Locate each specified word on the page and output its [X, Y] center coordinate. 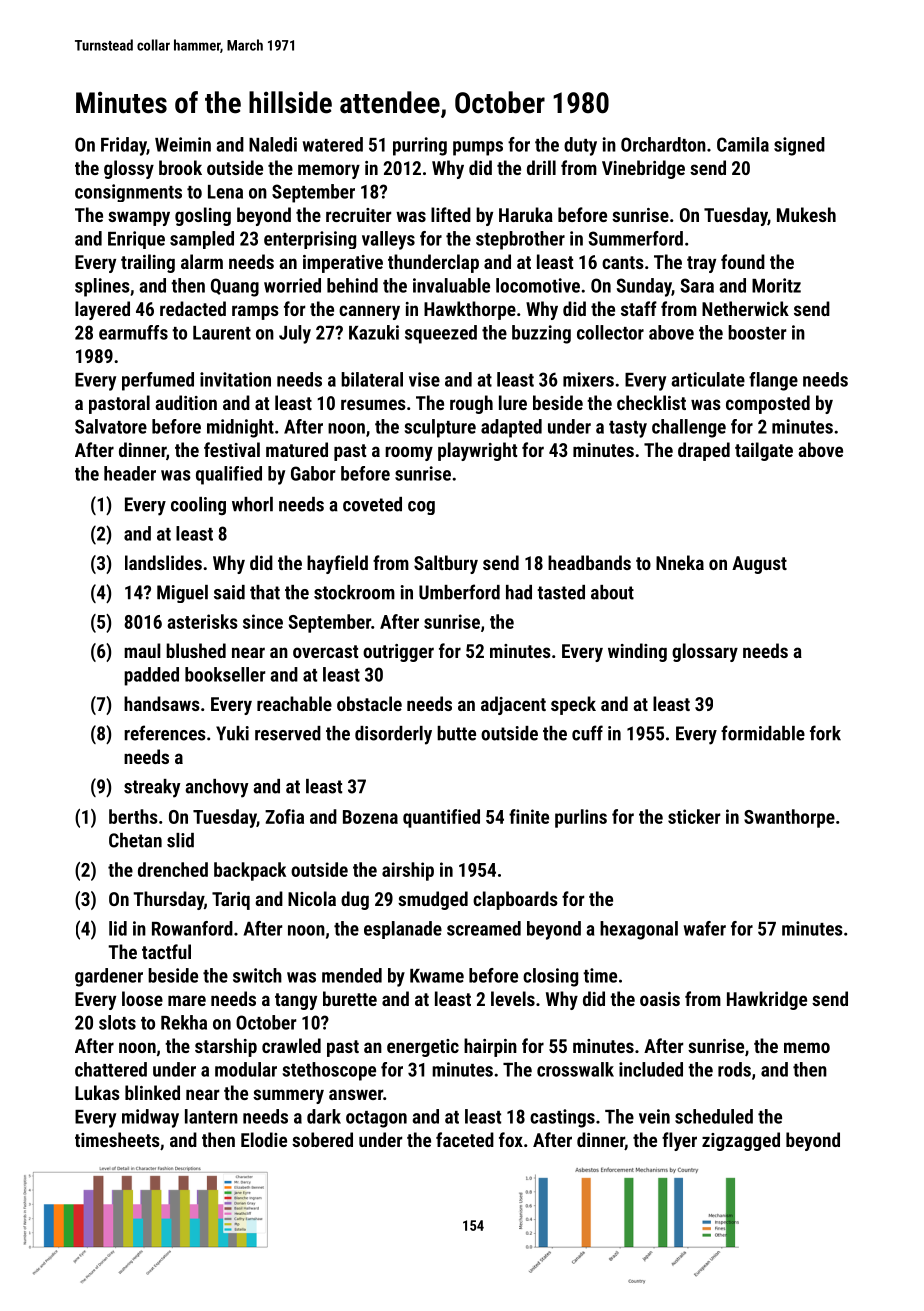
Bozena [370, 817]
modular [246, 1069]
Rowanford [192, 928]
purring [420, 146]
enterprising [310, 240]
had [519, 592]
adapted [511, 428]
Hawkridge [767, 1000]
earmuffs [133, 332]
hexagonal [639, 930]
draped [704, 451]
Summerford [636, 238]
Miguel [182, 594]
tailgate [764, 451]
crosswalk [575, 1069]
